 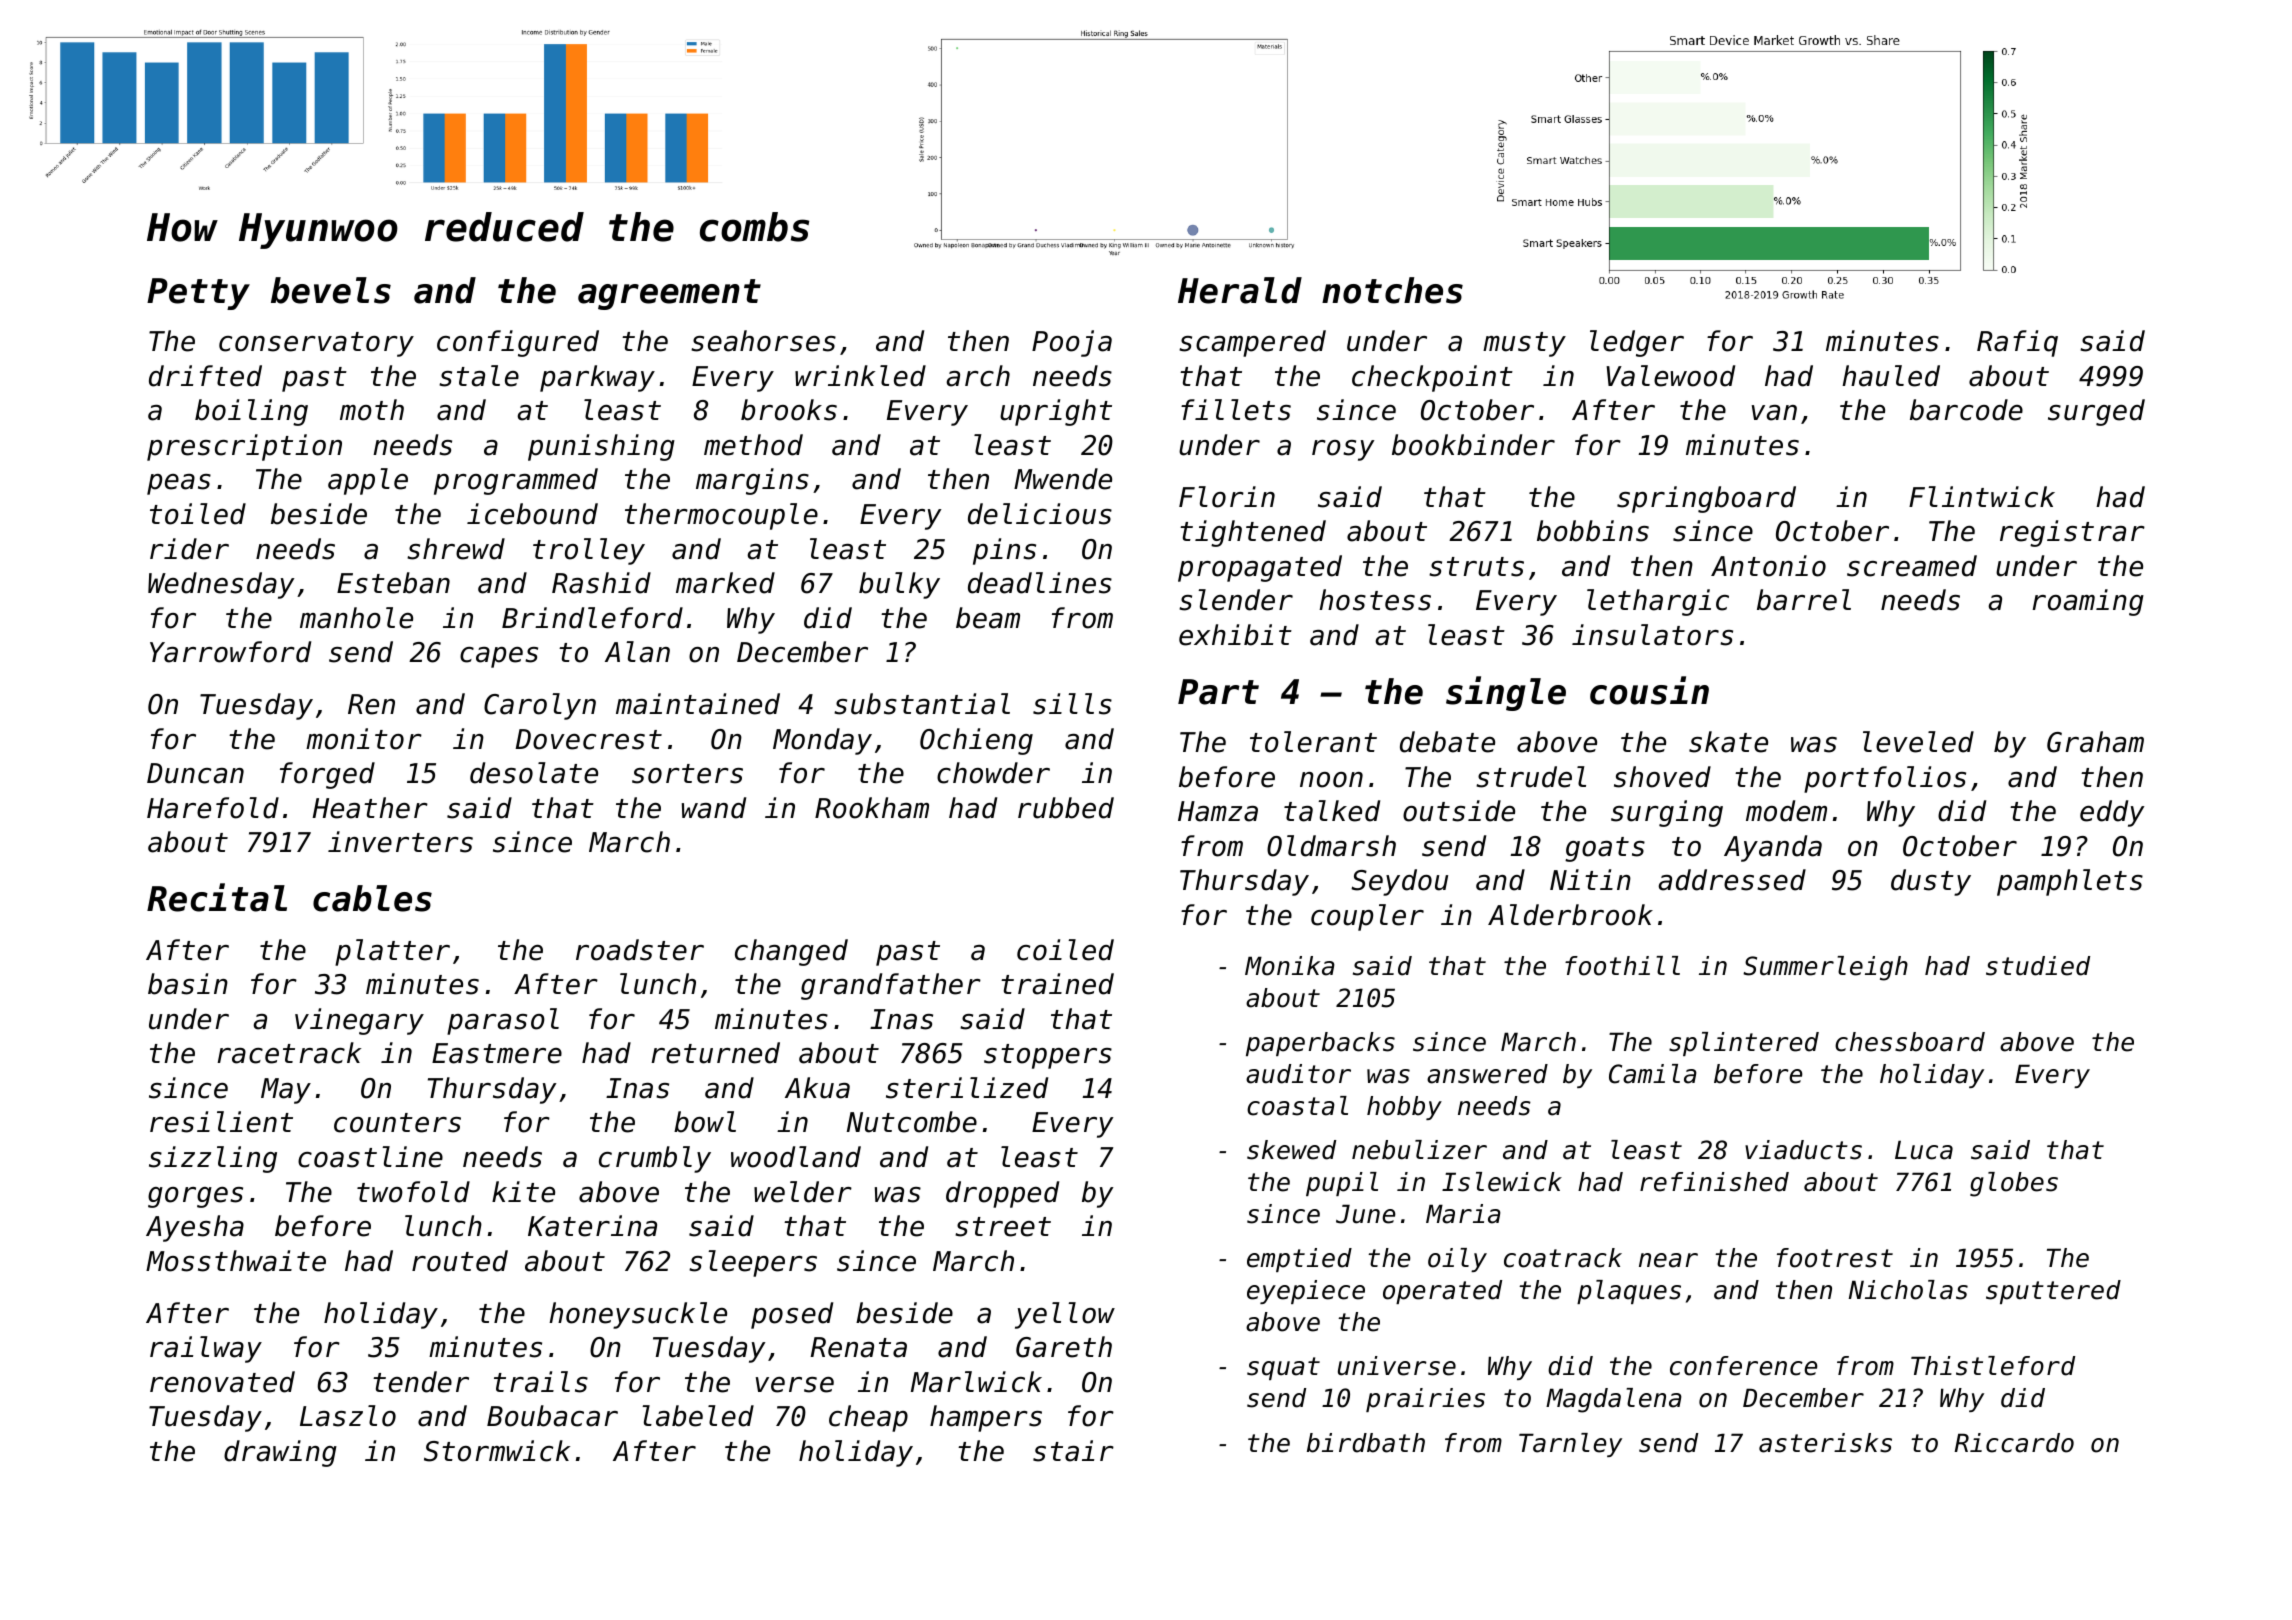 I want to click on rider, so click(x=189, y=549).
